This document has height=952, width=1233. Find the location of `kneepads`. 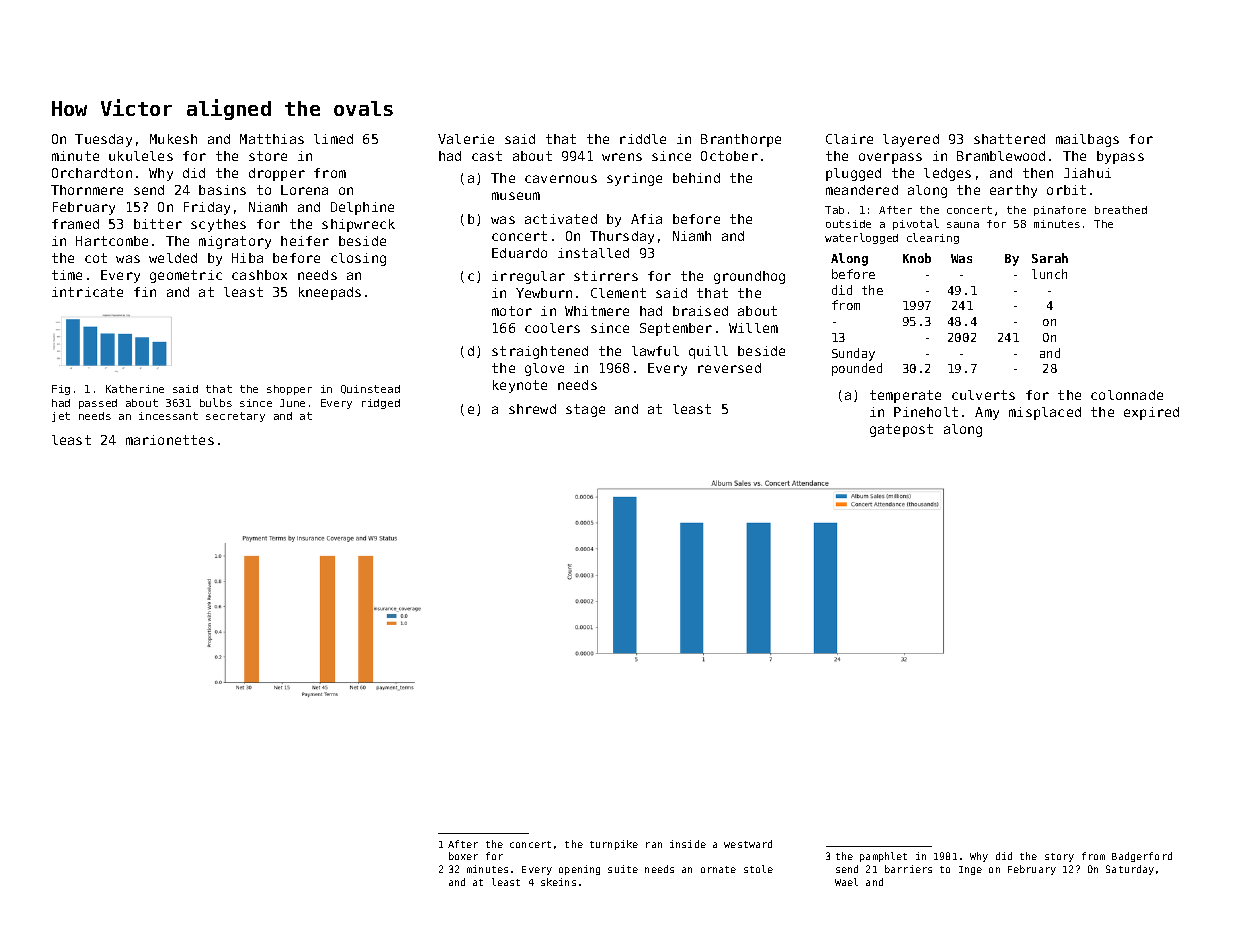

kneepads is located at coordinates (330, 293).
